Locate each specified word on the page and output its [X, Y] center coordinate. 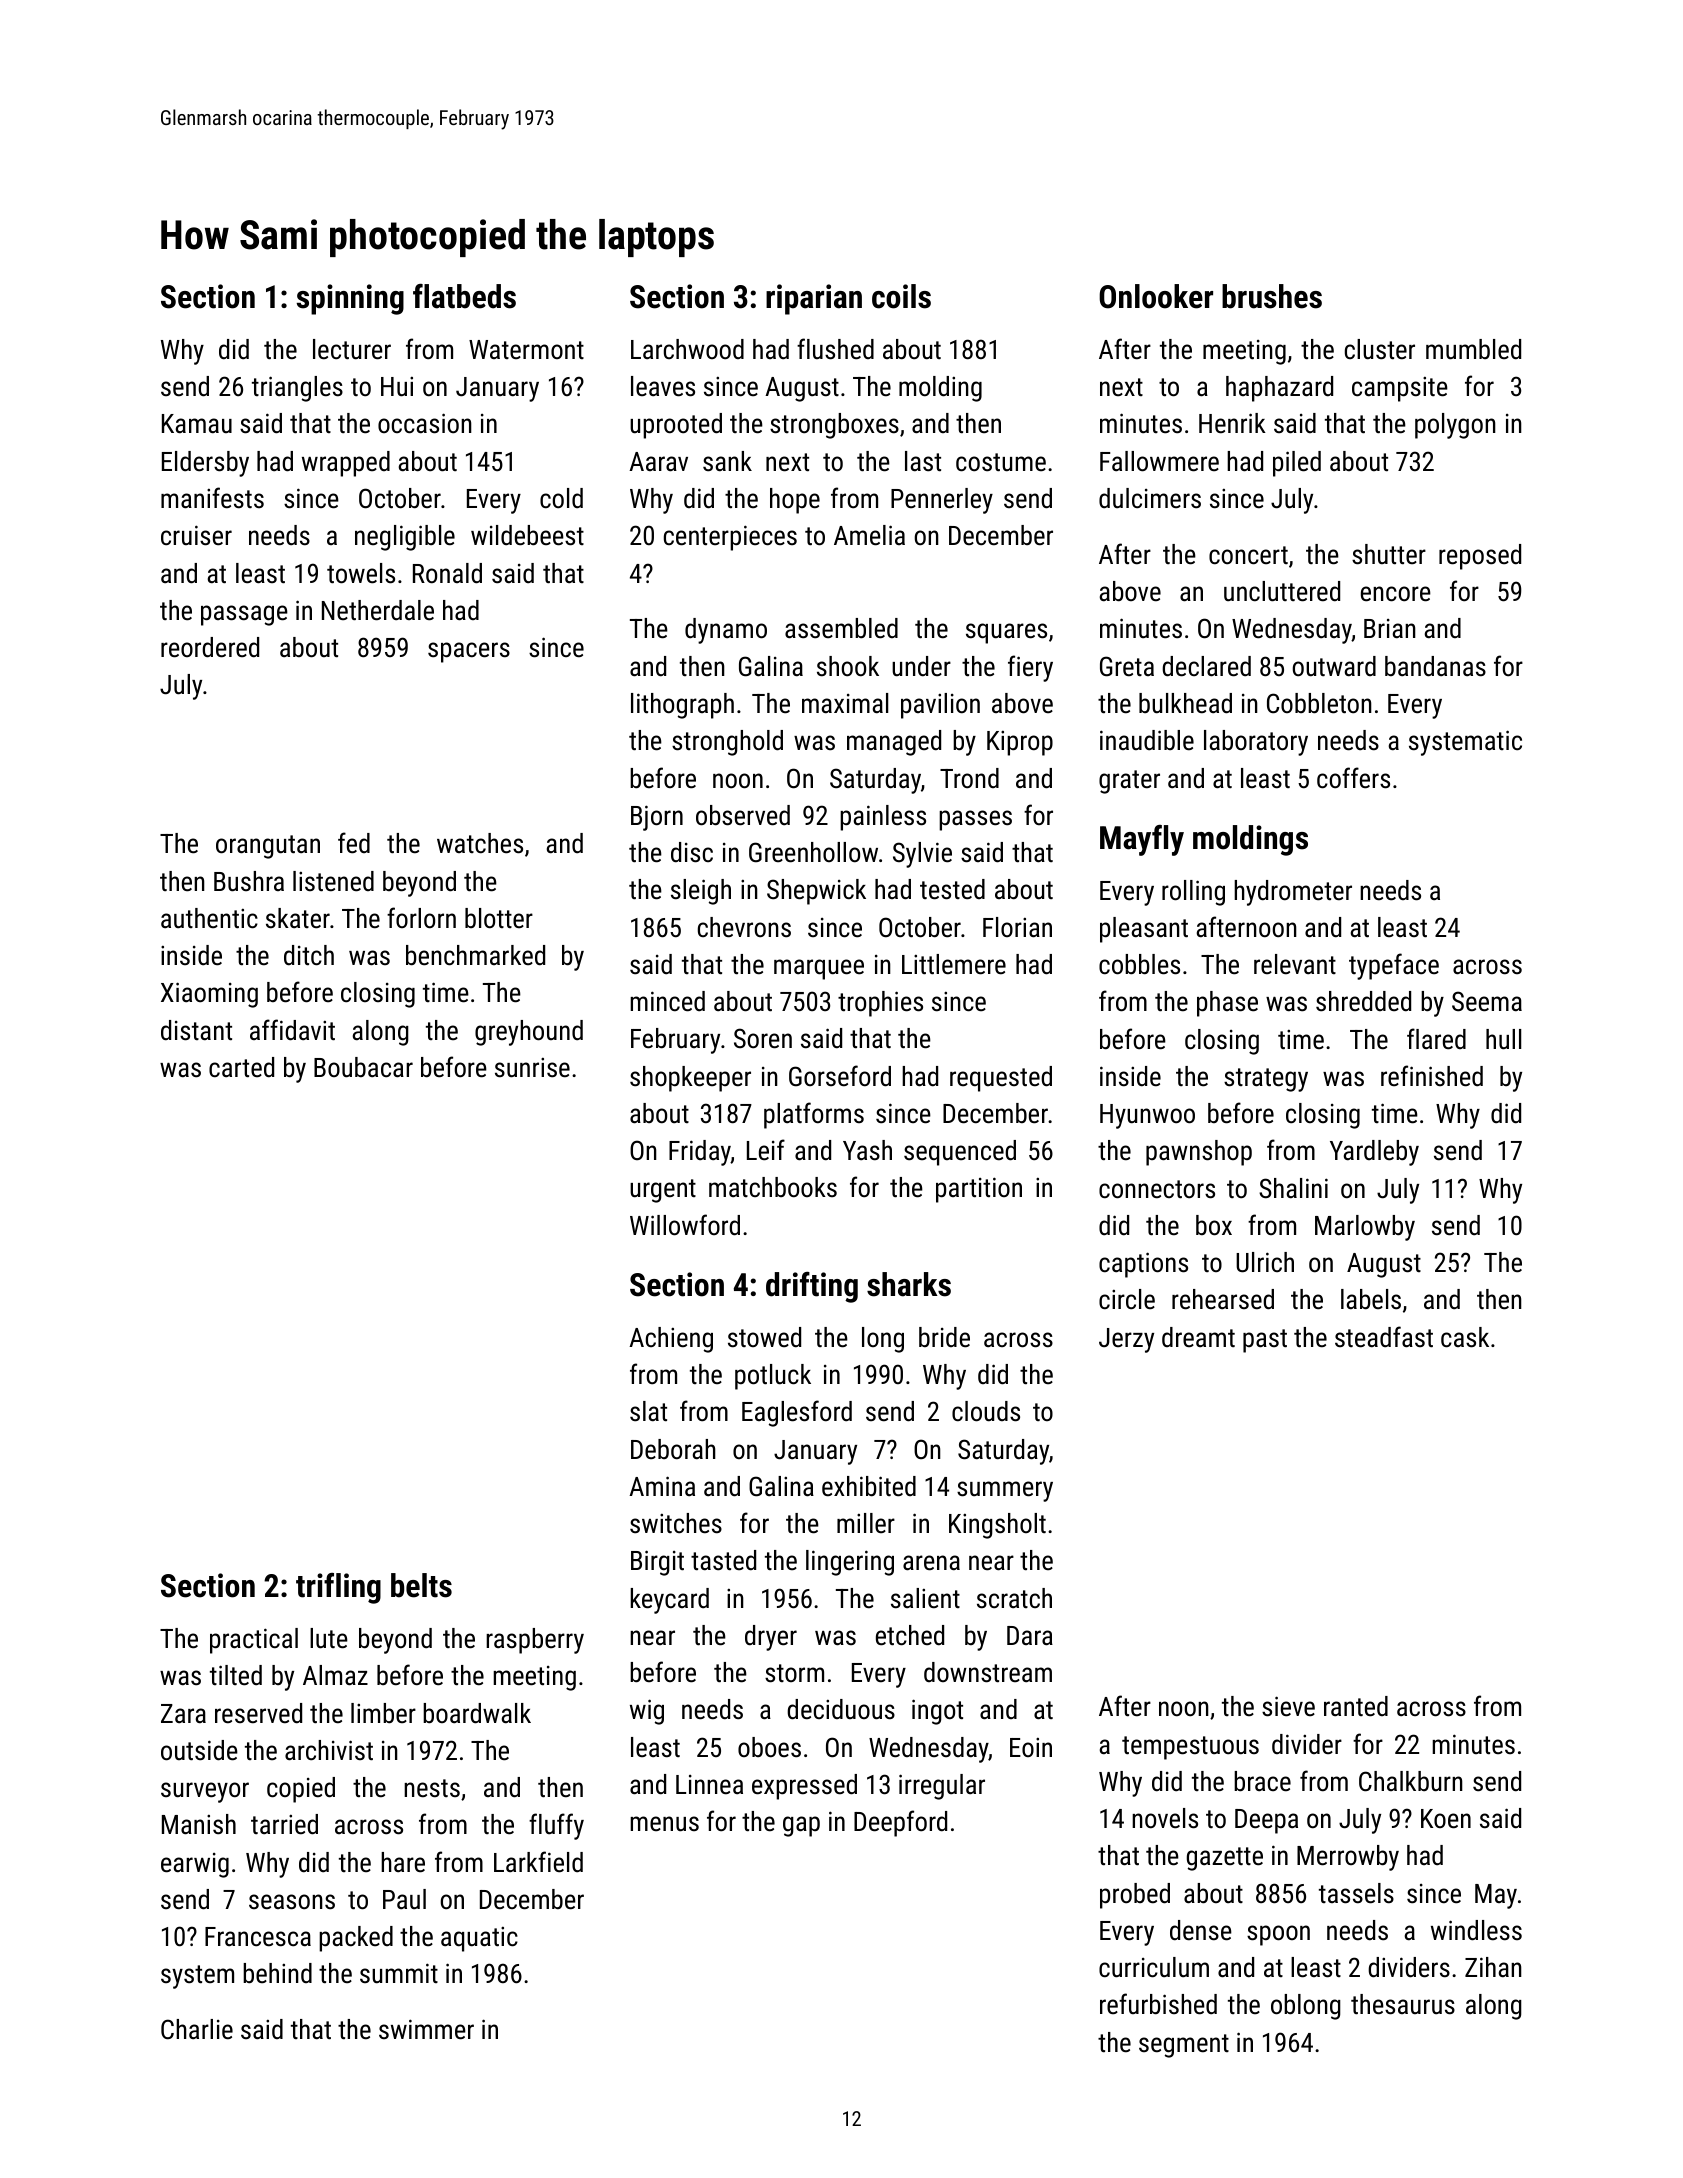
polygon [1455, 426]
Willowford [685, 1225]
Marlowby [1365, 1228]
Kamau [197, 423]
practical [254, 1641]
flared [1436, 1039]
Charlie [197, 2029]
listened [333, 881]
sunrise [532, 1068]
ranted [1356, 1706]
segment [1184, 2046]
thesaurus [1403, 2004]
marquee [819, 969]
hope [795, 501]
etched [910, 1635]
